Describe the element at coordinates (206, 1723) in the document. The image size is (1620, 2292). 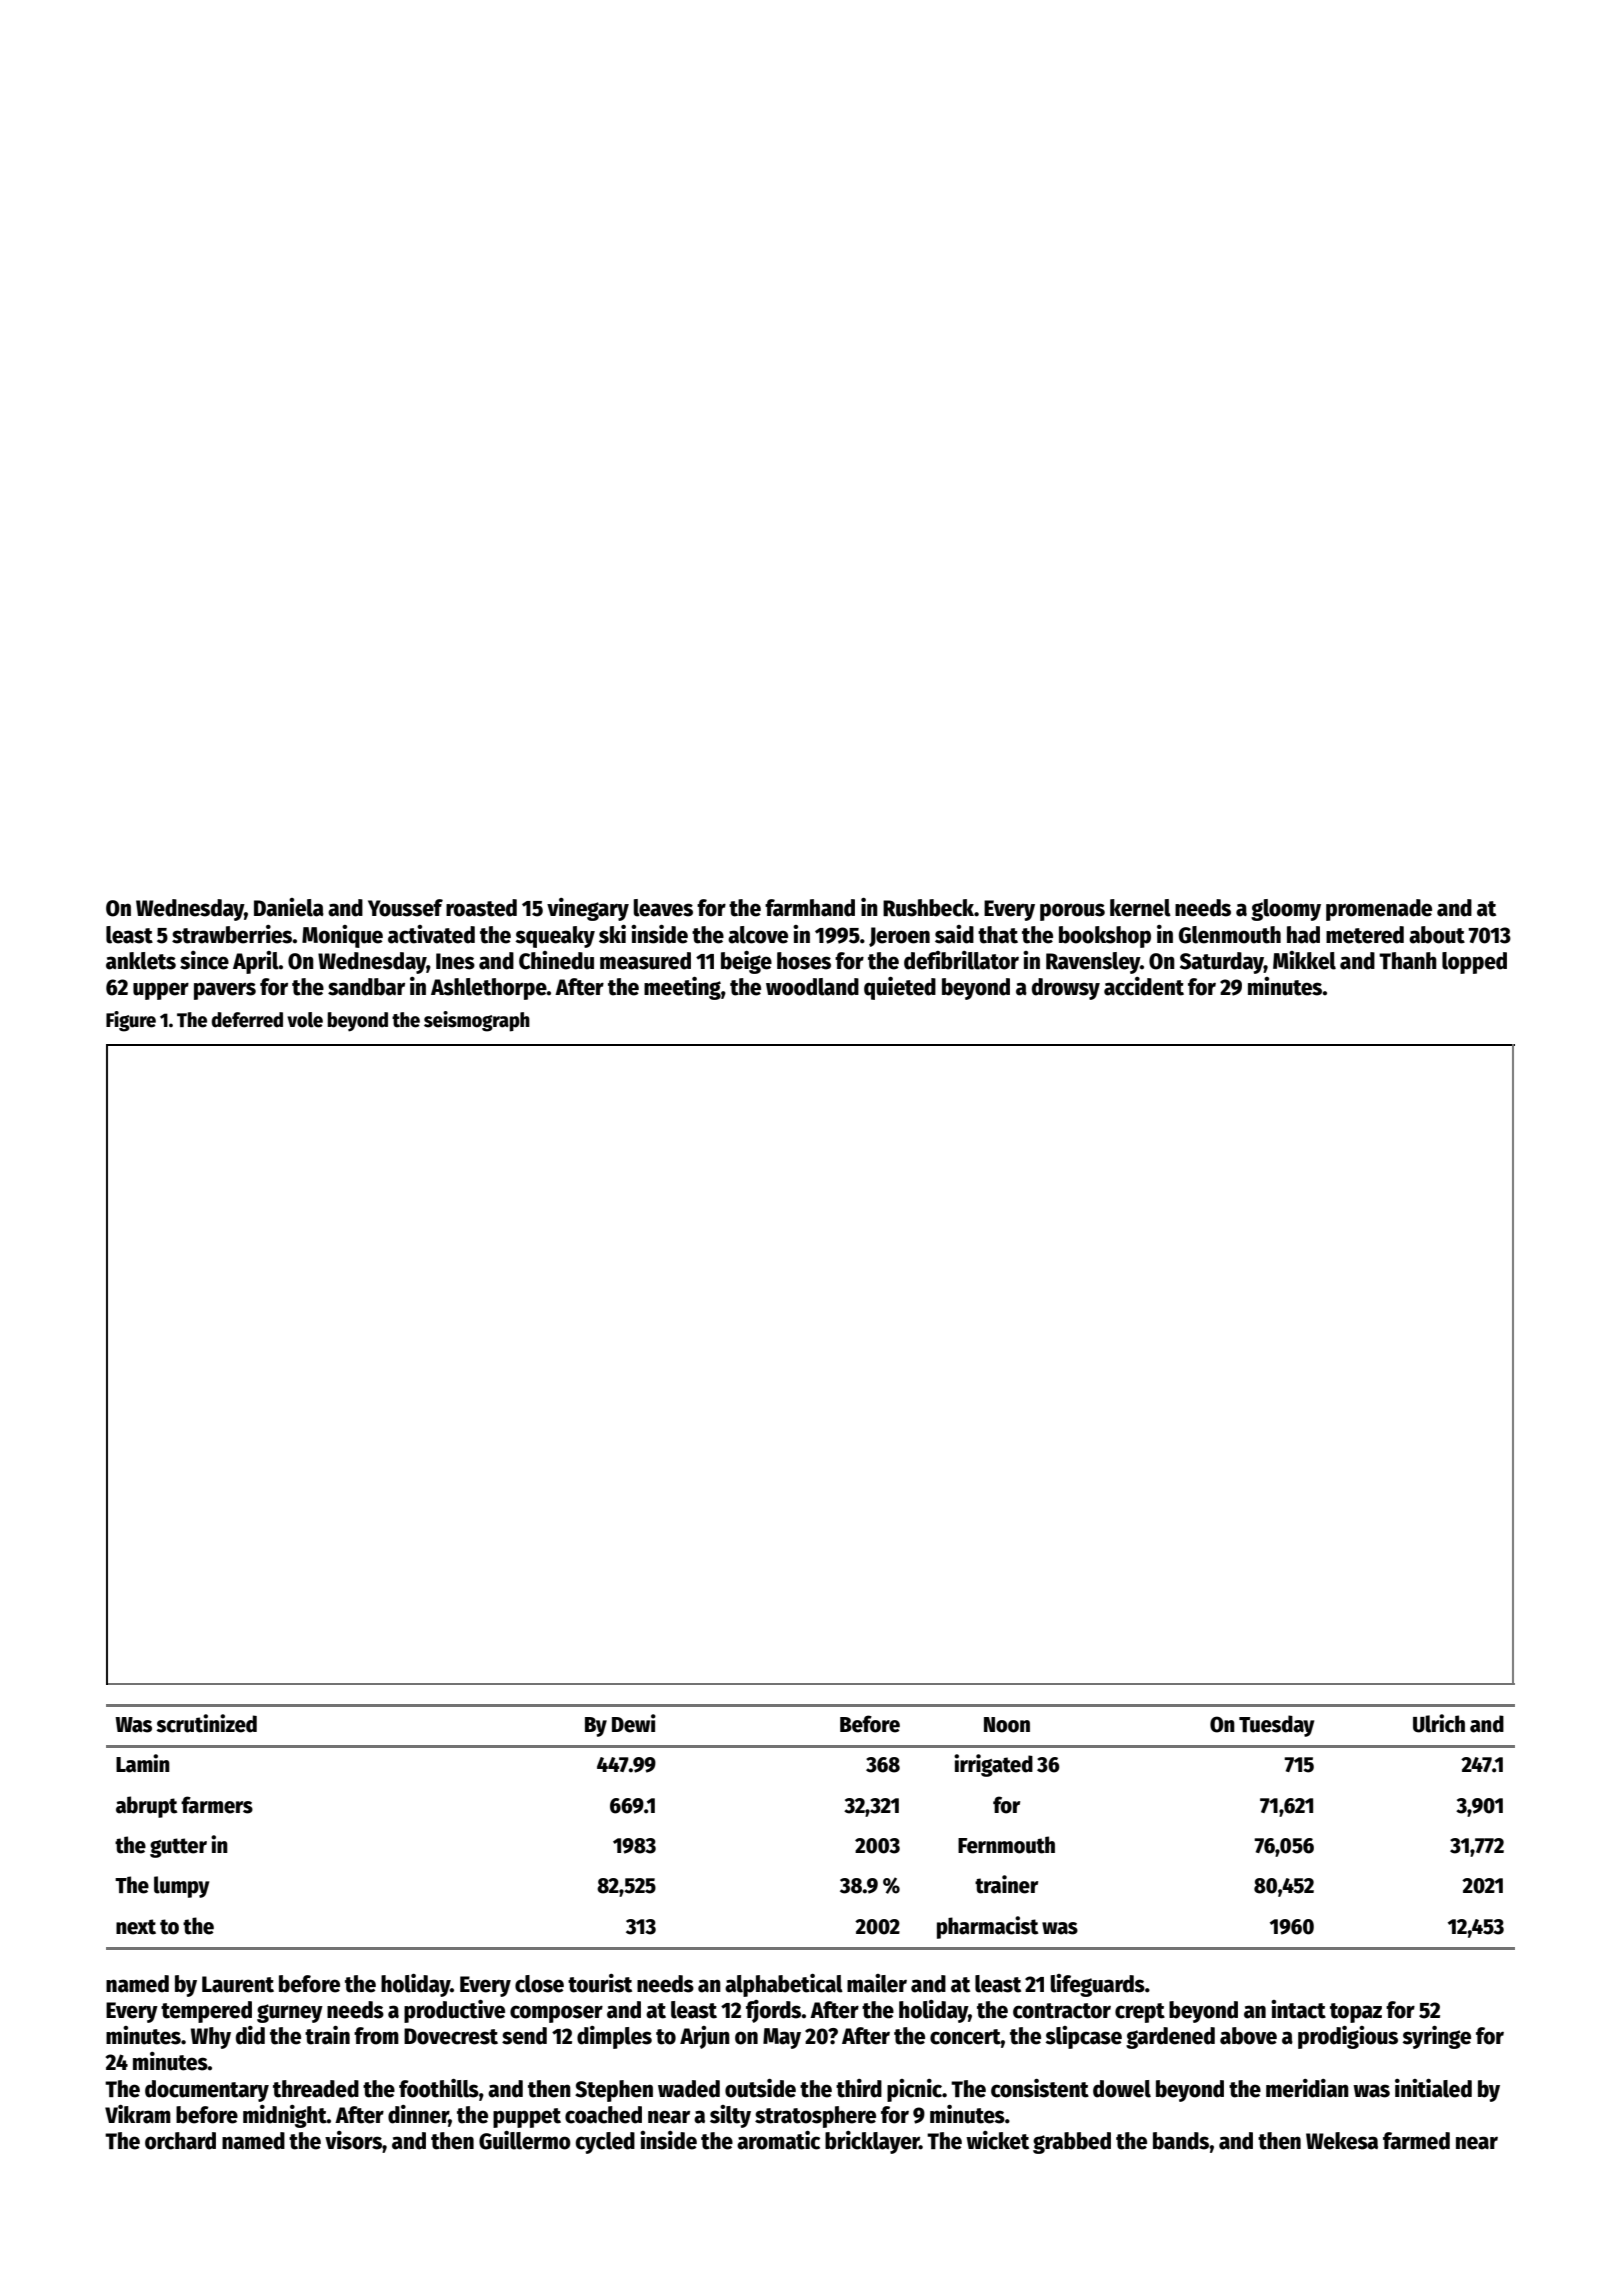
I see `scrutinized` at that location.
